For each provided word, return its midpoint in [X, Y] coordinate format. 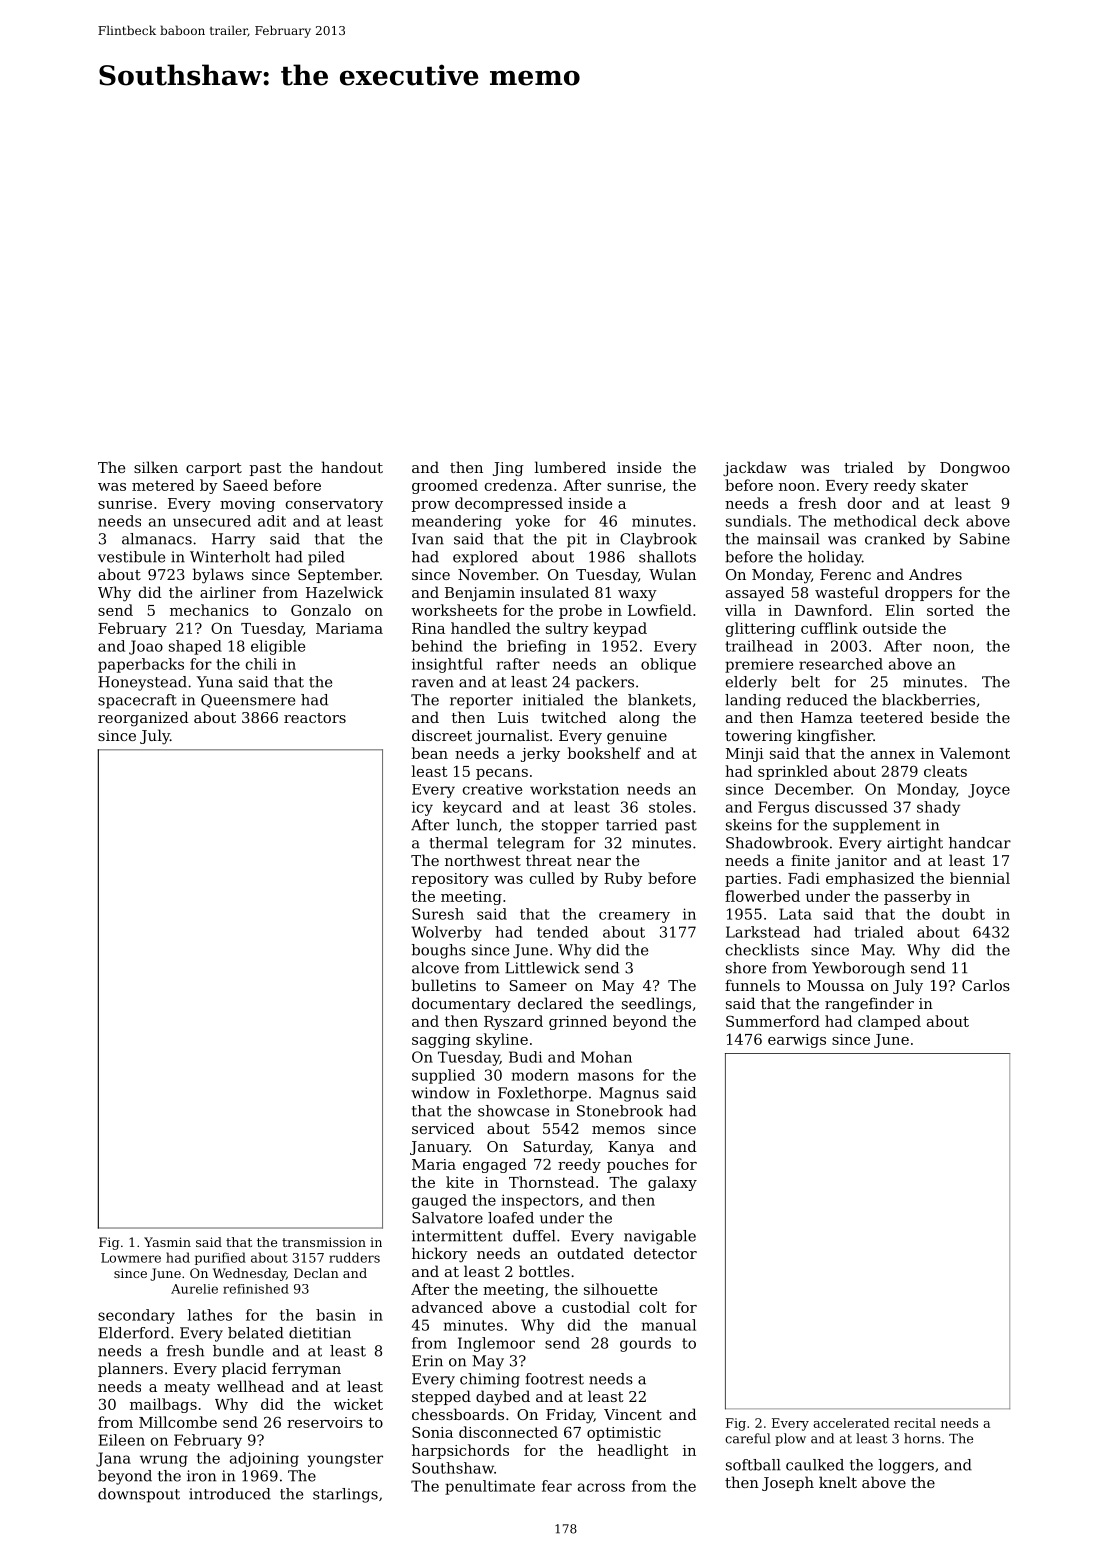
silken [156, 467]
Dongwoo [975, 469]
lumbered [570, 467]
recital [915, 1423]
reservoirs [325, 1422]
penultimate [490, 1487]
